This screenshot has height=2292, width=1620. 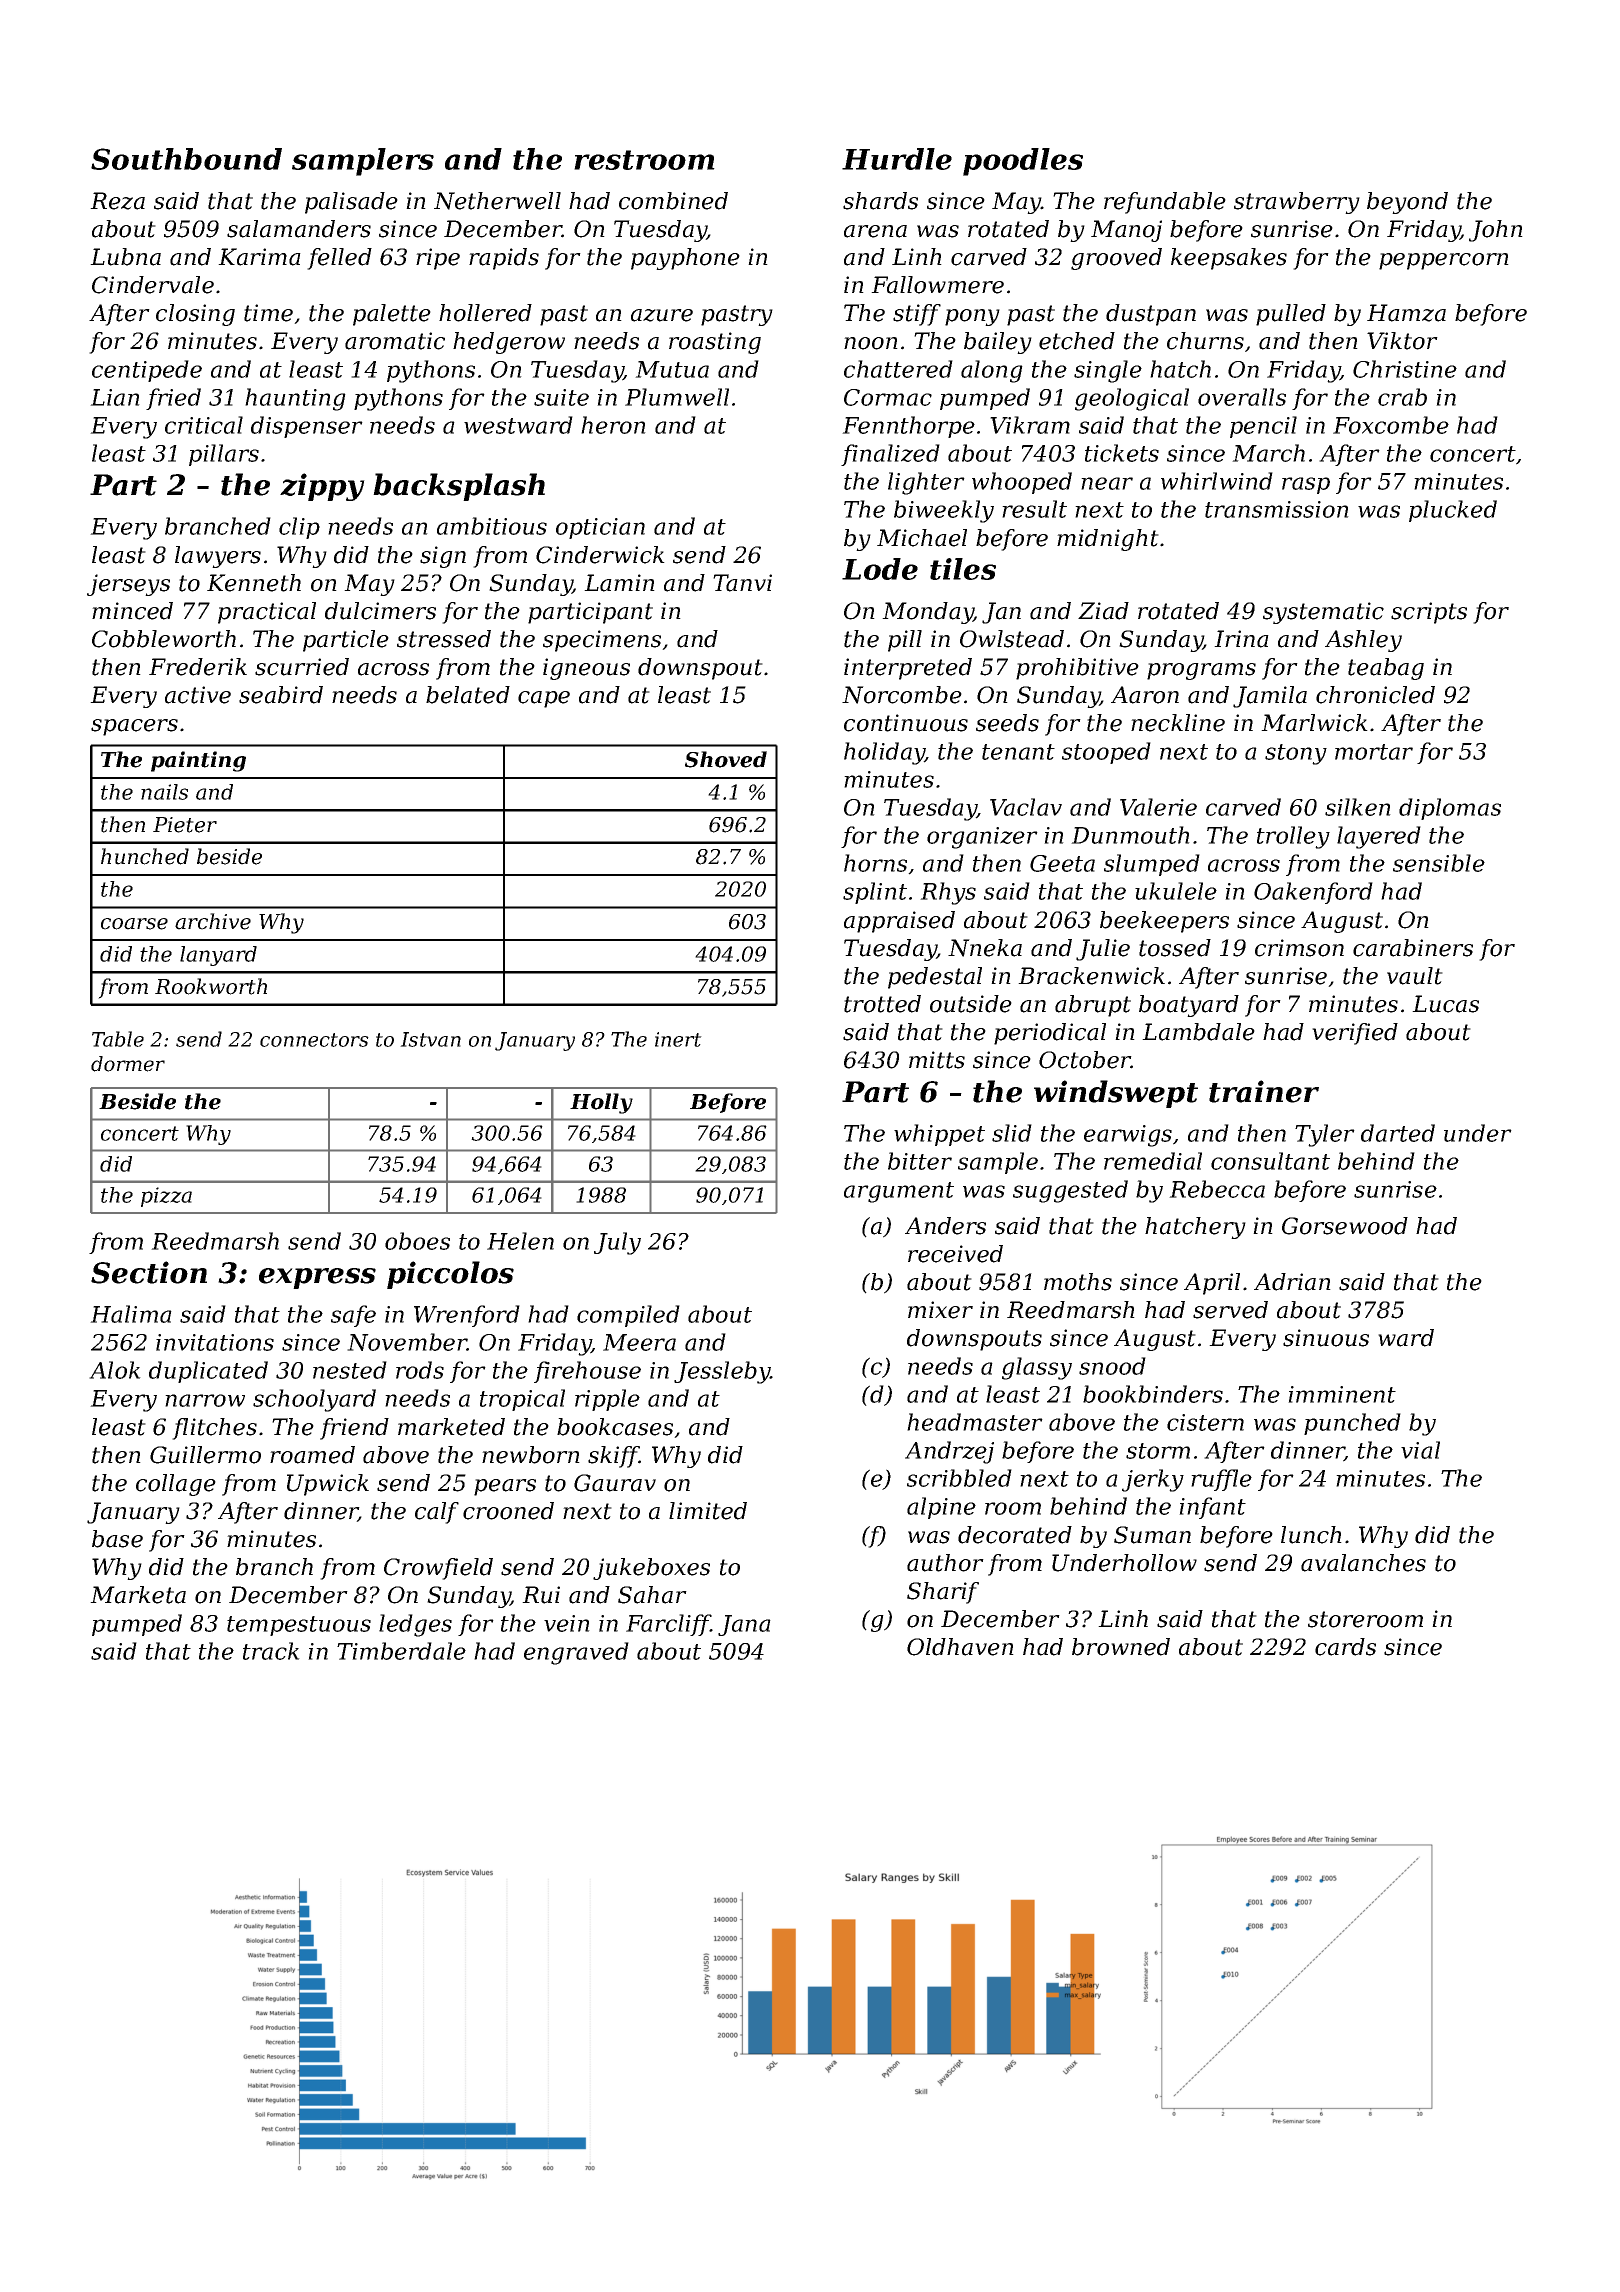 What do you see at coordinates (960, 1647) in the screenshot?
I see `Oldhaven` at bounding box center [960, 1647].
